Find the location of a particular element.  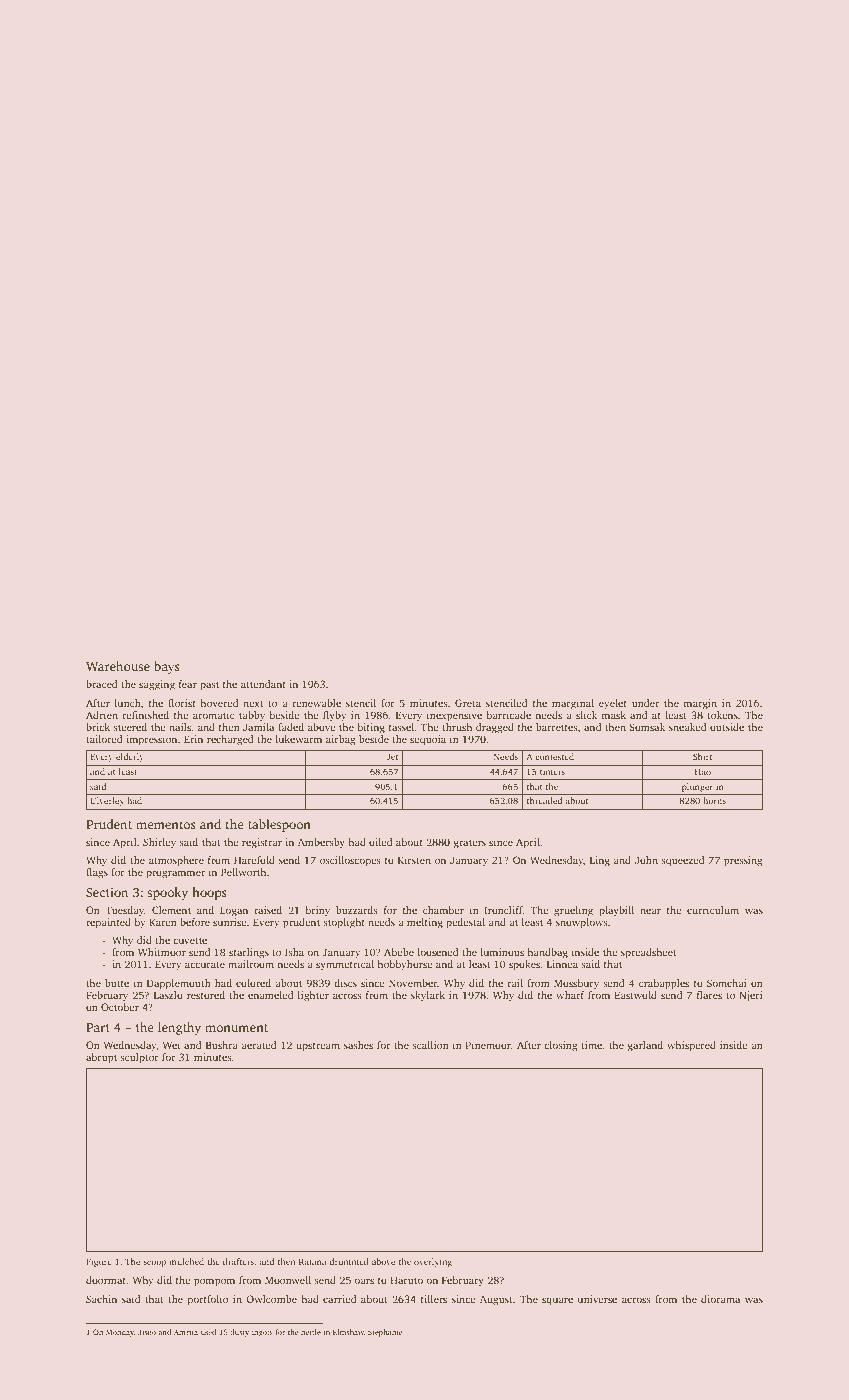

under is located at coordinates (645, 703).
